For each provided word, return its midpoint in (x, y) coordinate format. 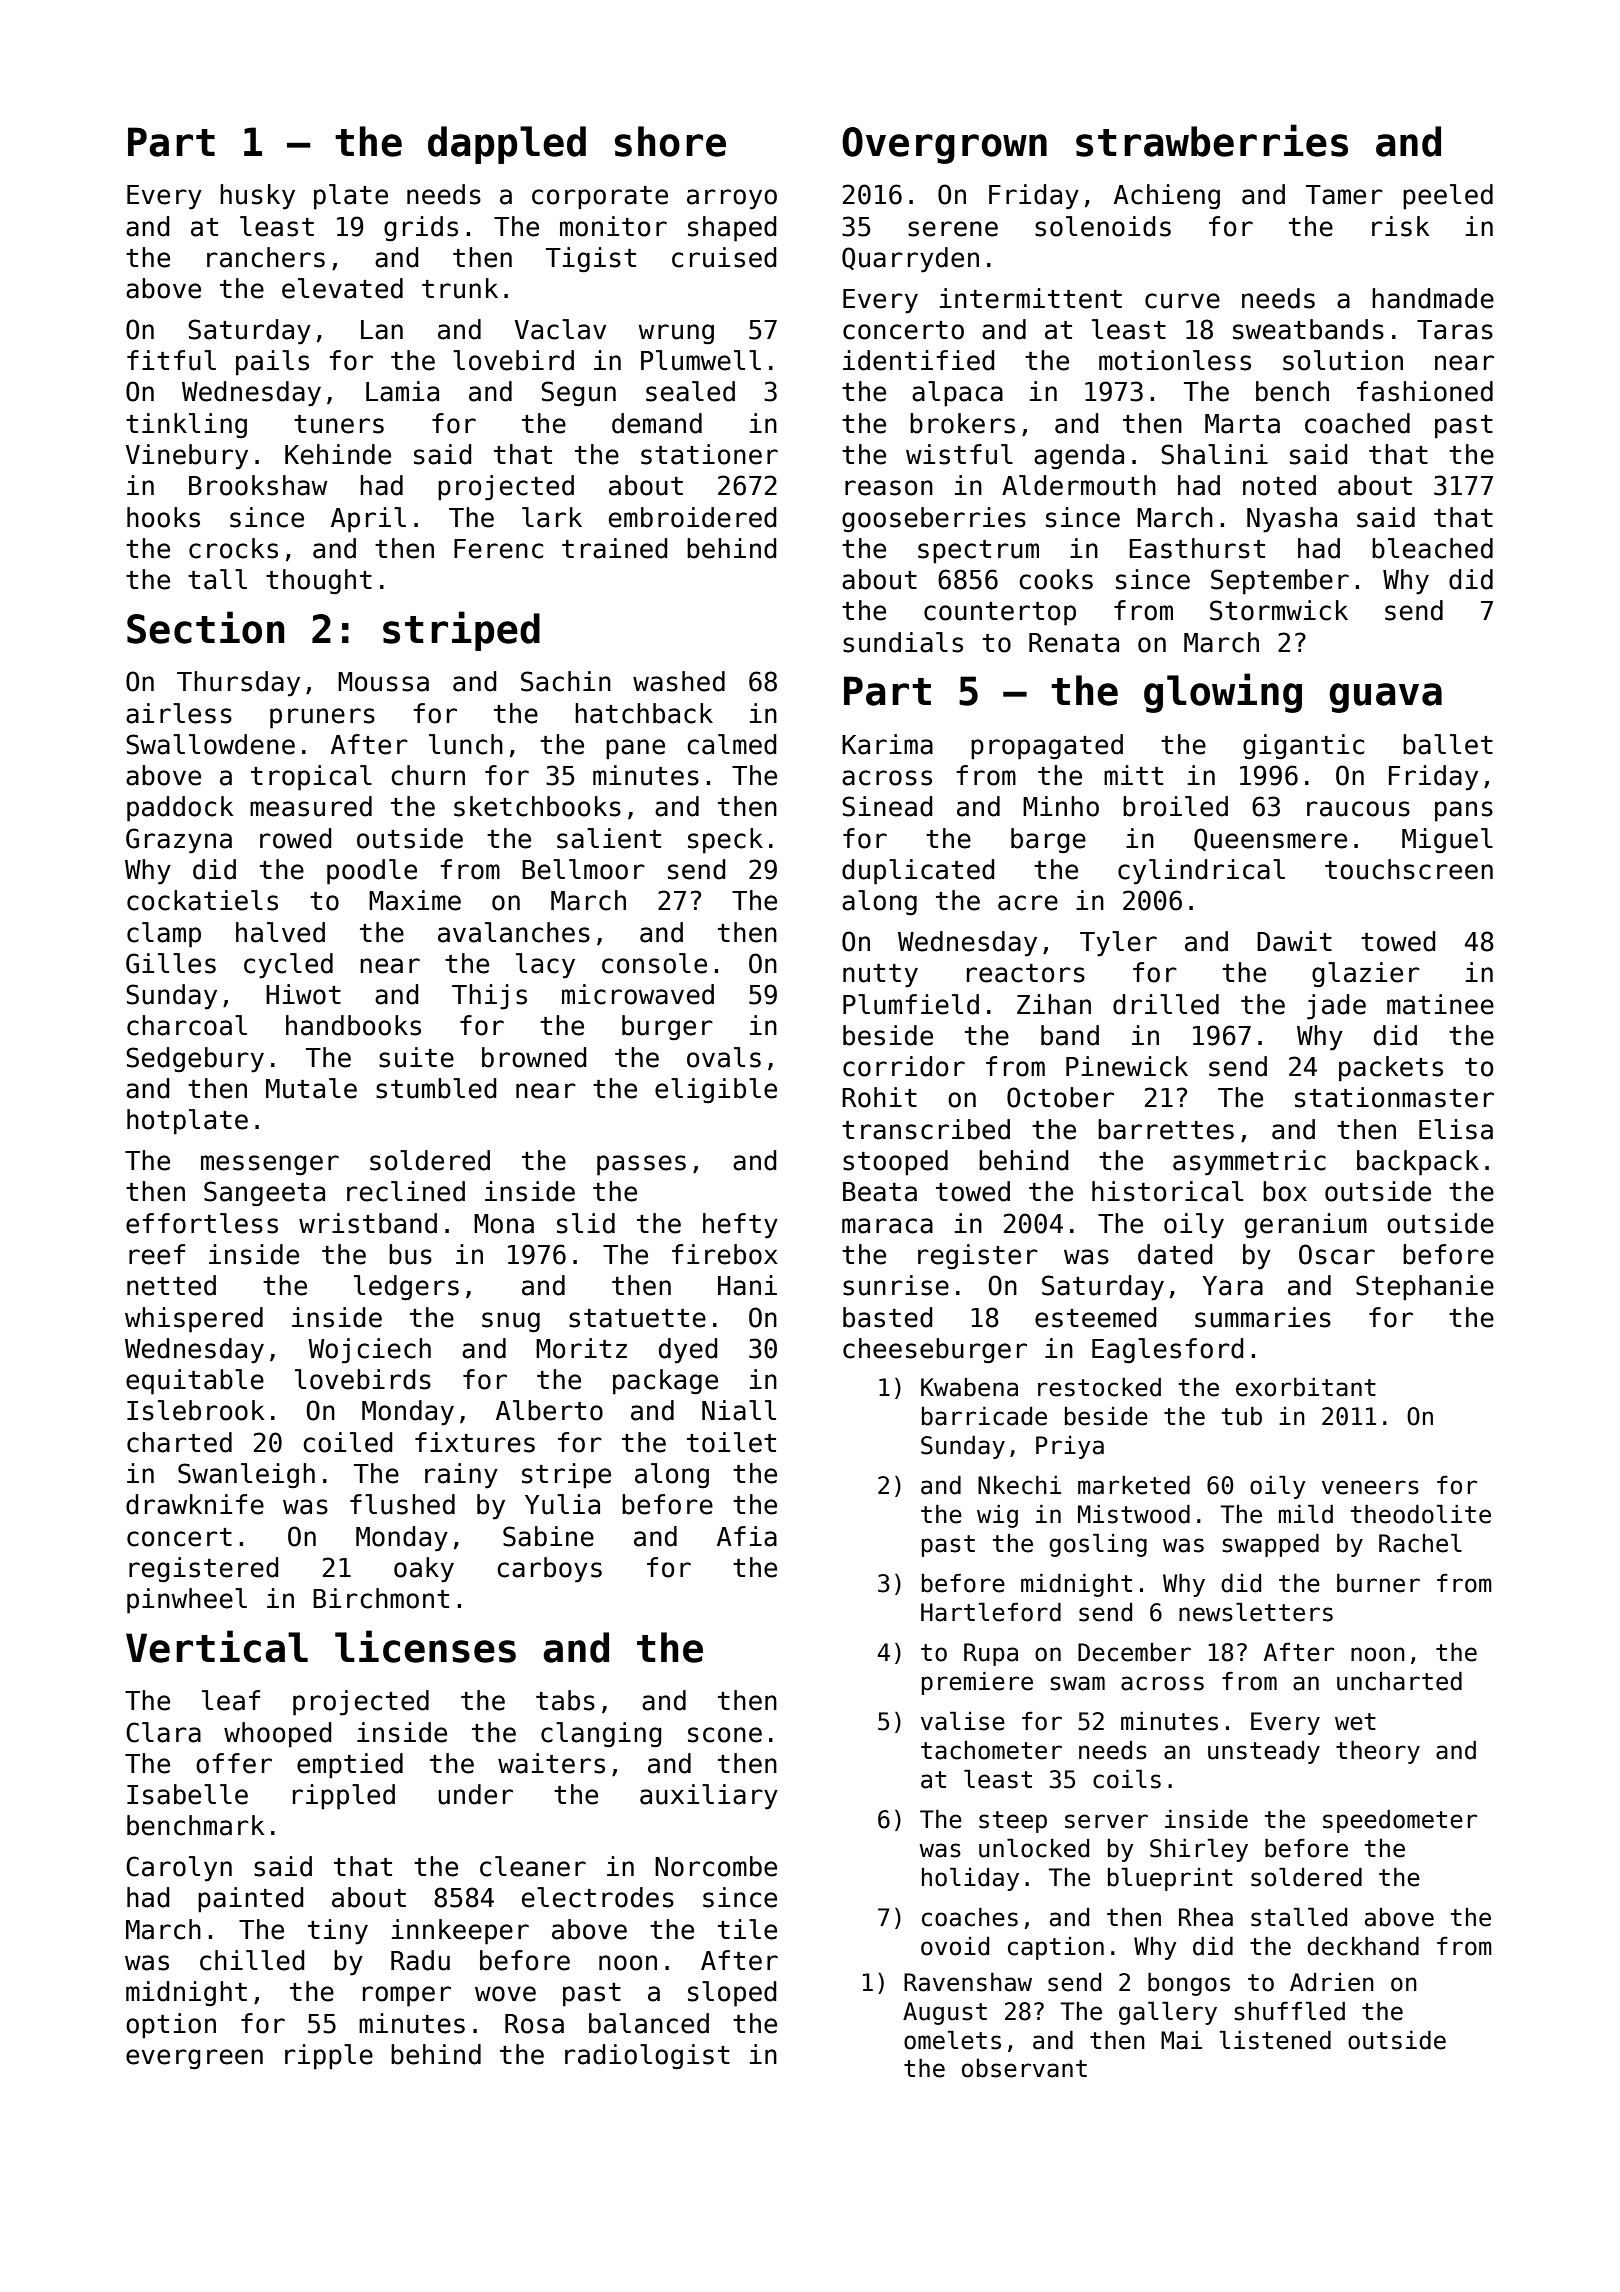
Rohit (879, 1097)
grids (421, 229)
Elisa (1456, 1129)
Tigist (591, 260)
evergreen (194, 2059)
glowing (1223, 693)
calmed (732, 744)
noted (1279, 485)
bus (410, 1254)
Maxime (415, 900)
